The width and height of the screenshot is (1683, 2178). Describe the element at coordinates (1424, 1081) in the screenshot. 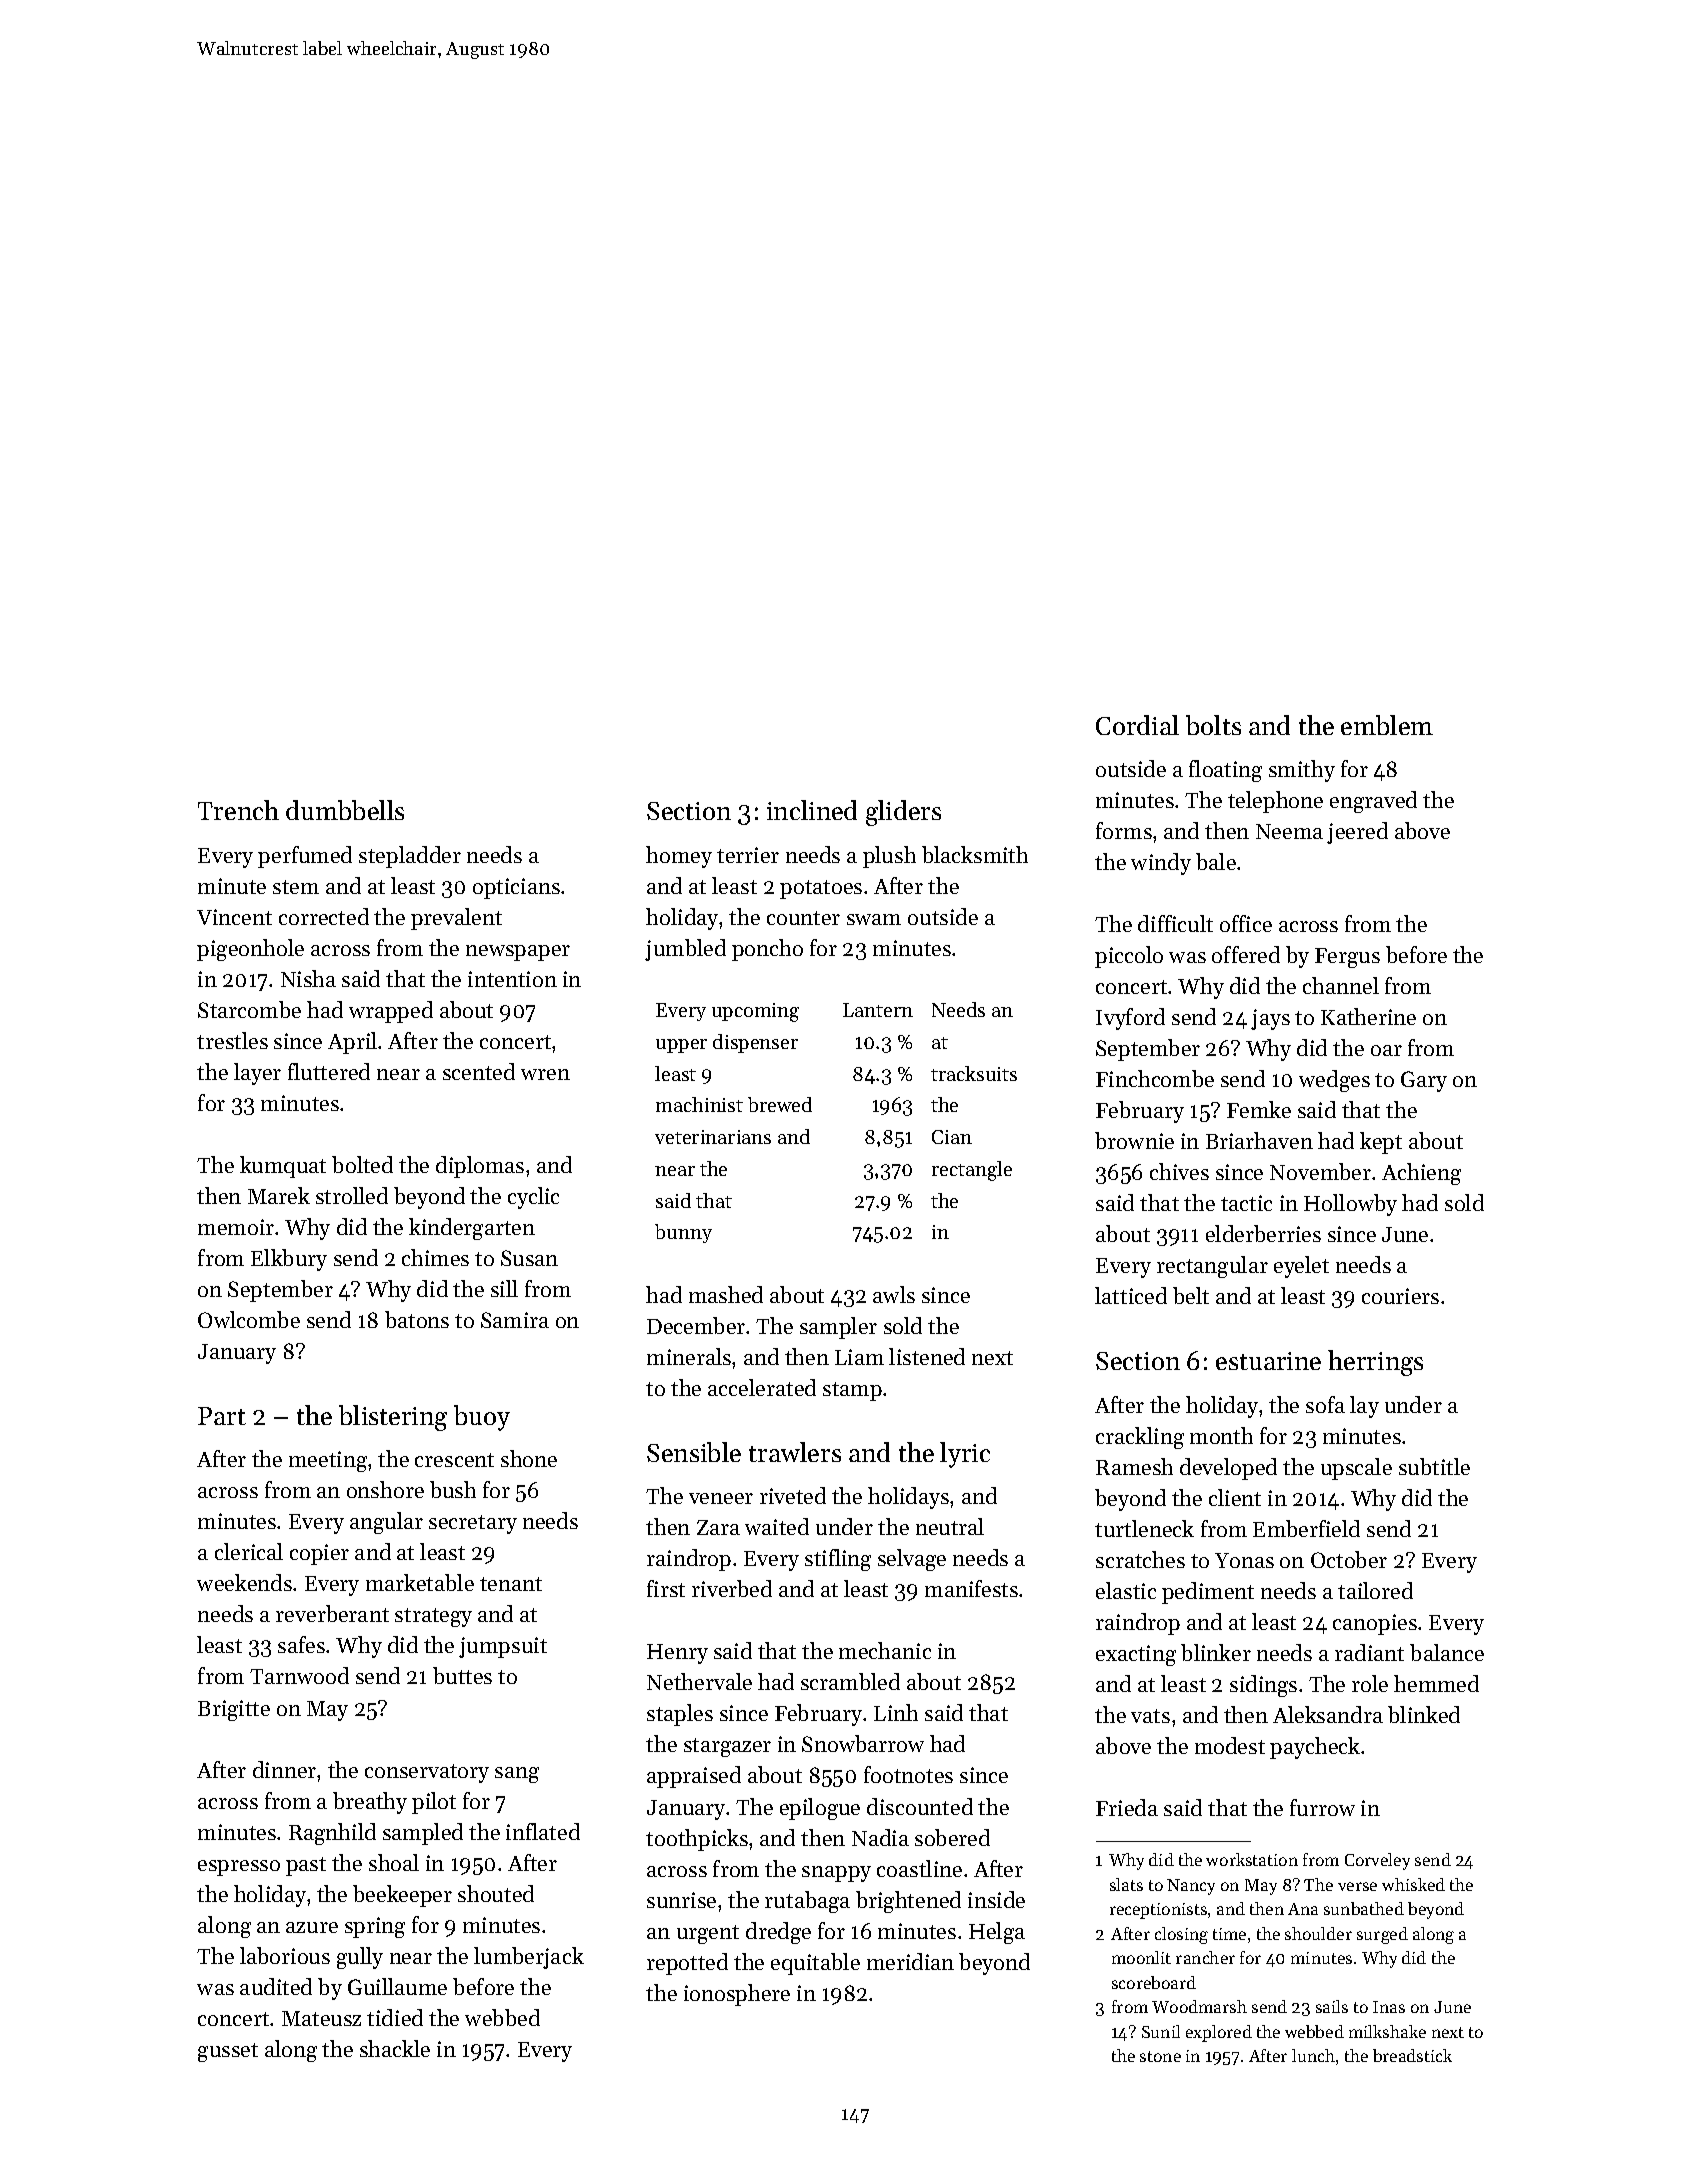

I see `Gary` at that location.
